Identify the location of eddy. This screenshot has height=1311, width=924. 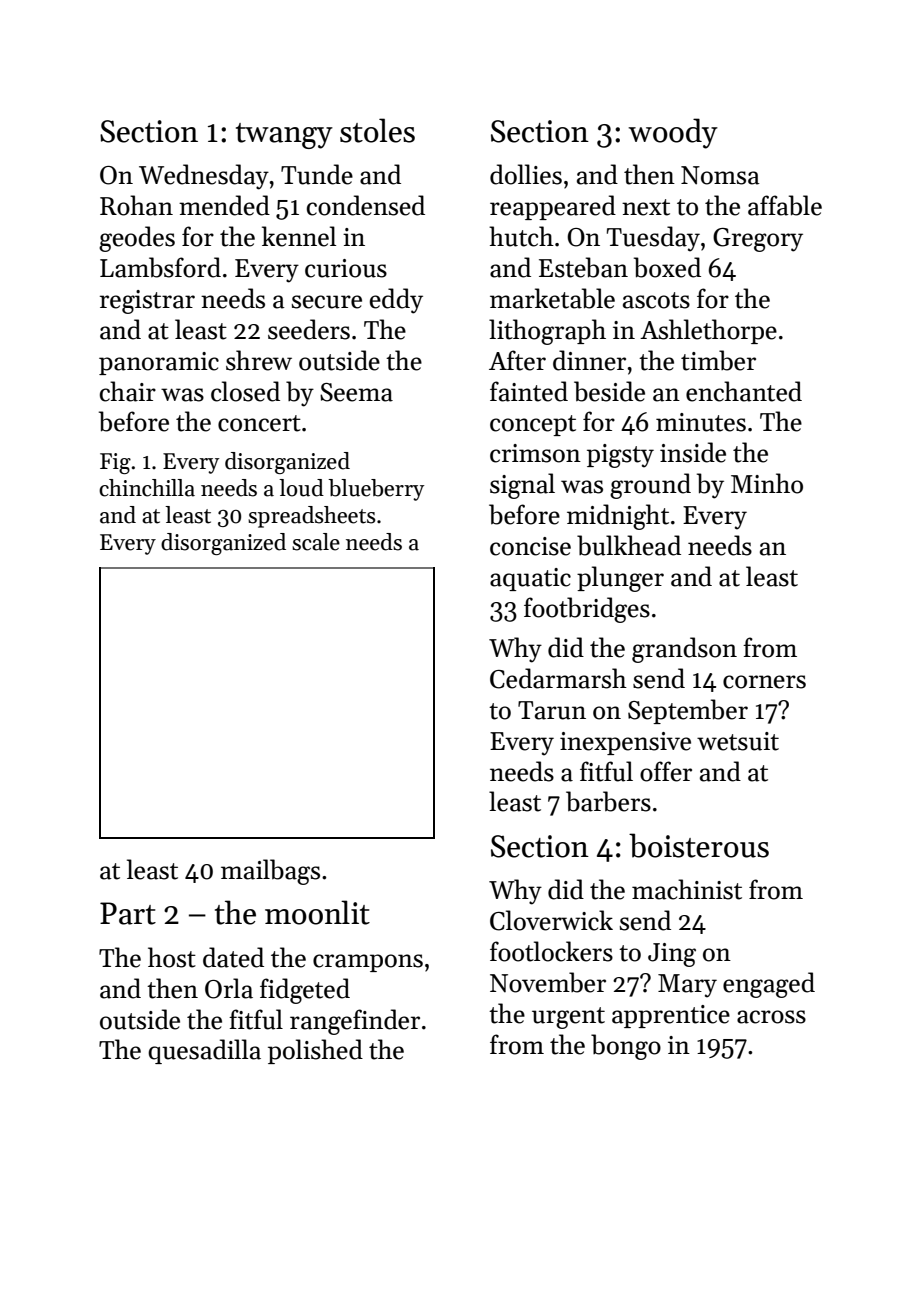
(396, 301).
